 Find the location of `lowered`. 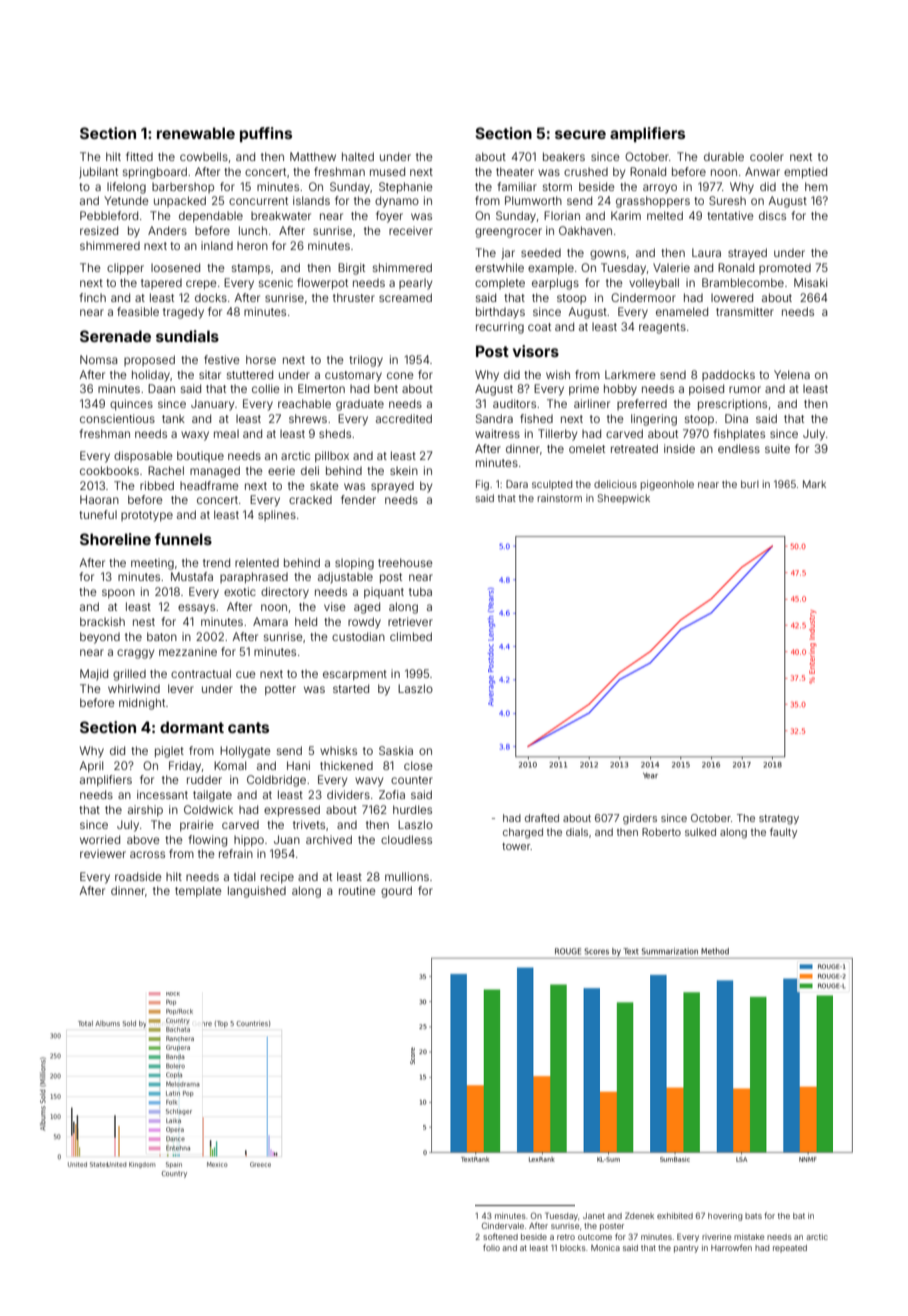

lowered is located at coordinates (732, 297).
